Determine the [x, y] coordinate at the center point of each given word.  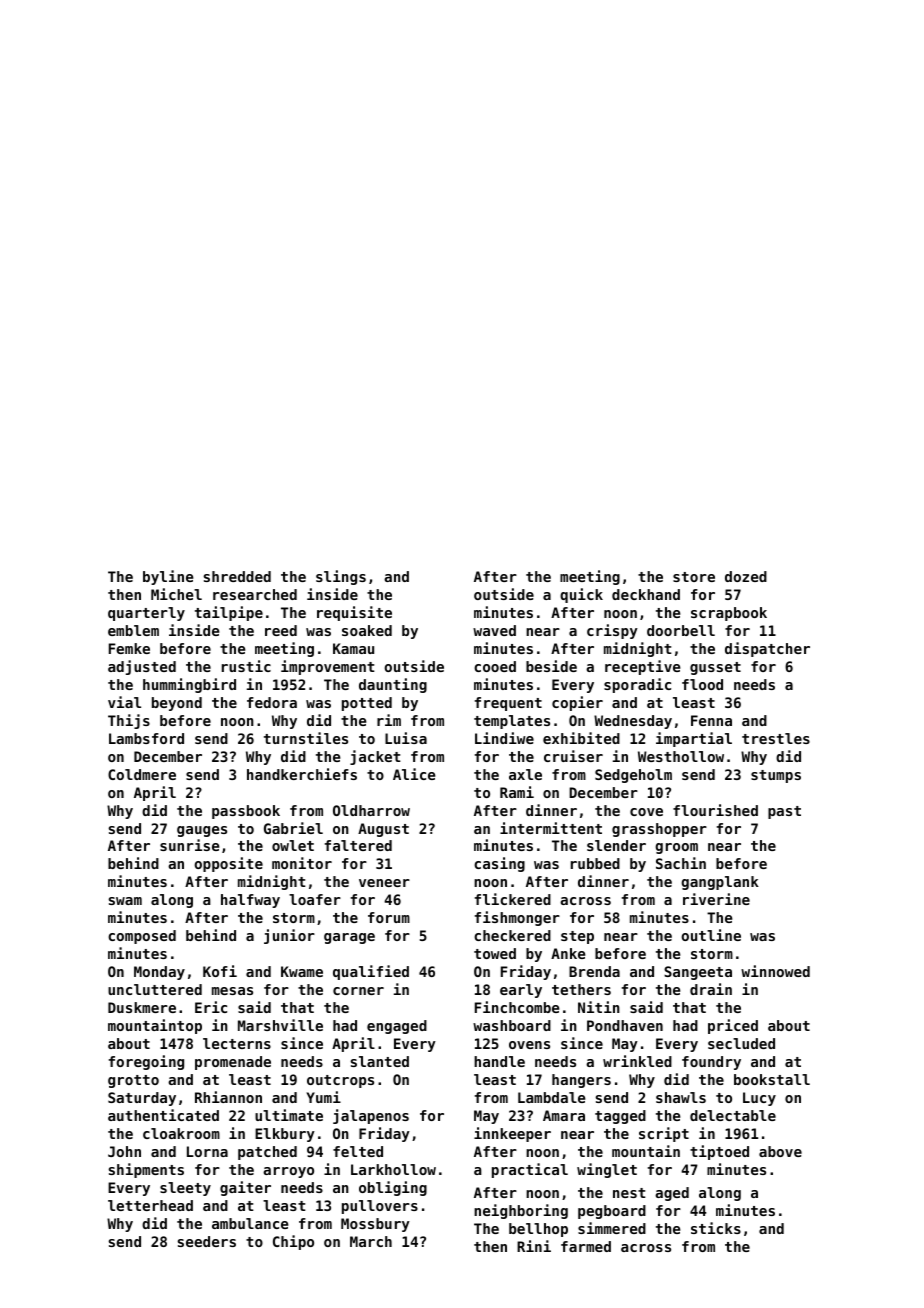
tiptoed [719, 1152]
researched [255, 594]
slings [341, 577]
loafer [315, 899]
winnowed [775, 971]
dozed [746, 576]
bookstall [772, 1079]
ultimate [289, 1115]
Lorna [207, 1151]
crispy [612, 631]
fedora [272, 702]
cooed [495, 666]
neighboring [521, 1211]
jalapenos [371, 1116]
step [577, 937]
